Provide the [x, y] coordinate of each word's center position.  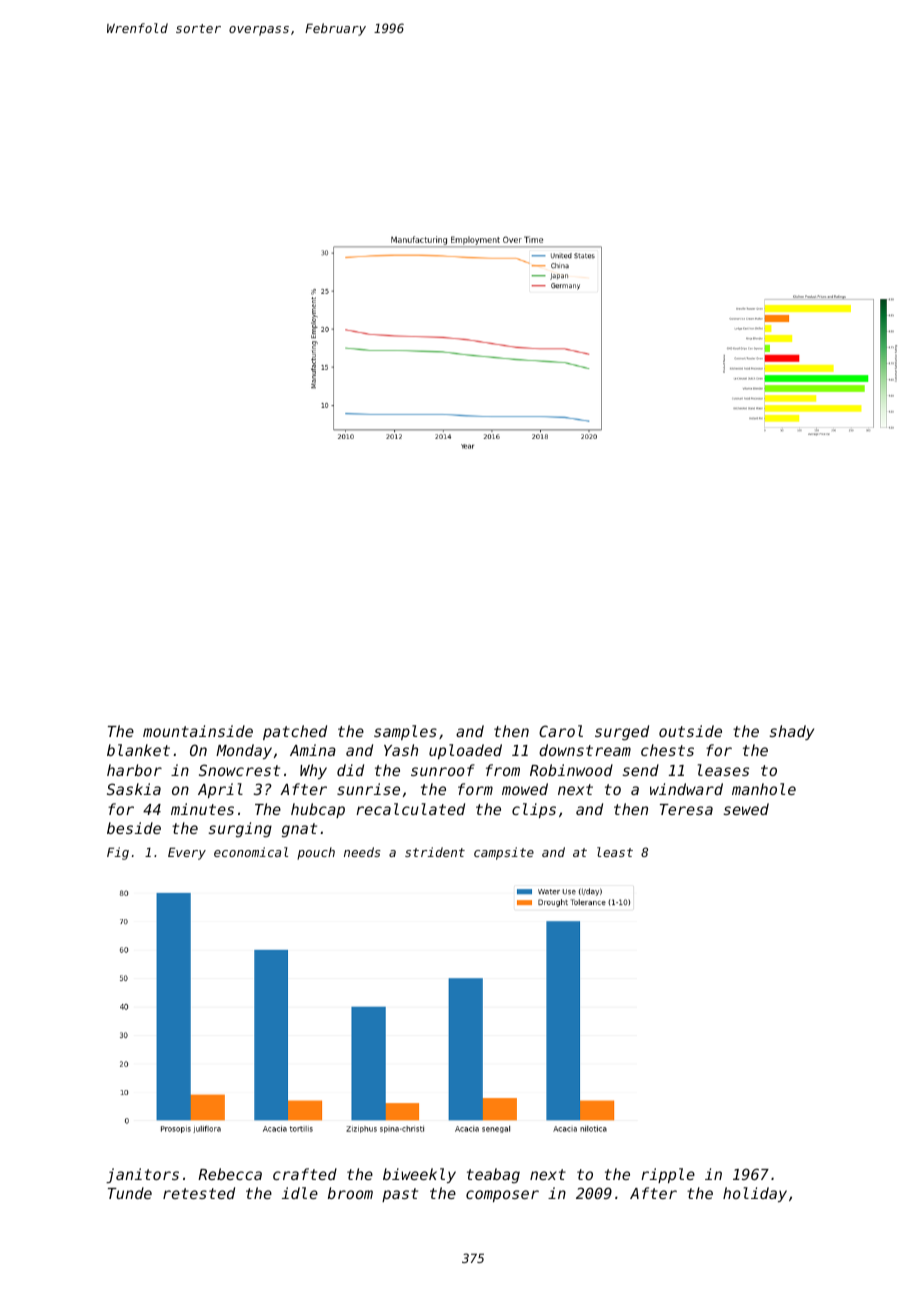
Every [187, 853]
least [615, 852]
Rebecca [230, 1174]
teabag [493, 1175]
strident [435, 852]
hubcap [318, 810]
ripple [668, 1175]
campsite [504, 853]
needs [362, 852]
